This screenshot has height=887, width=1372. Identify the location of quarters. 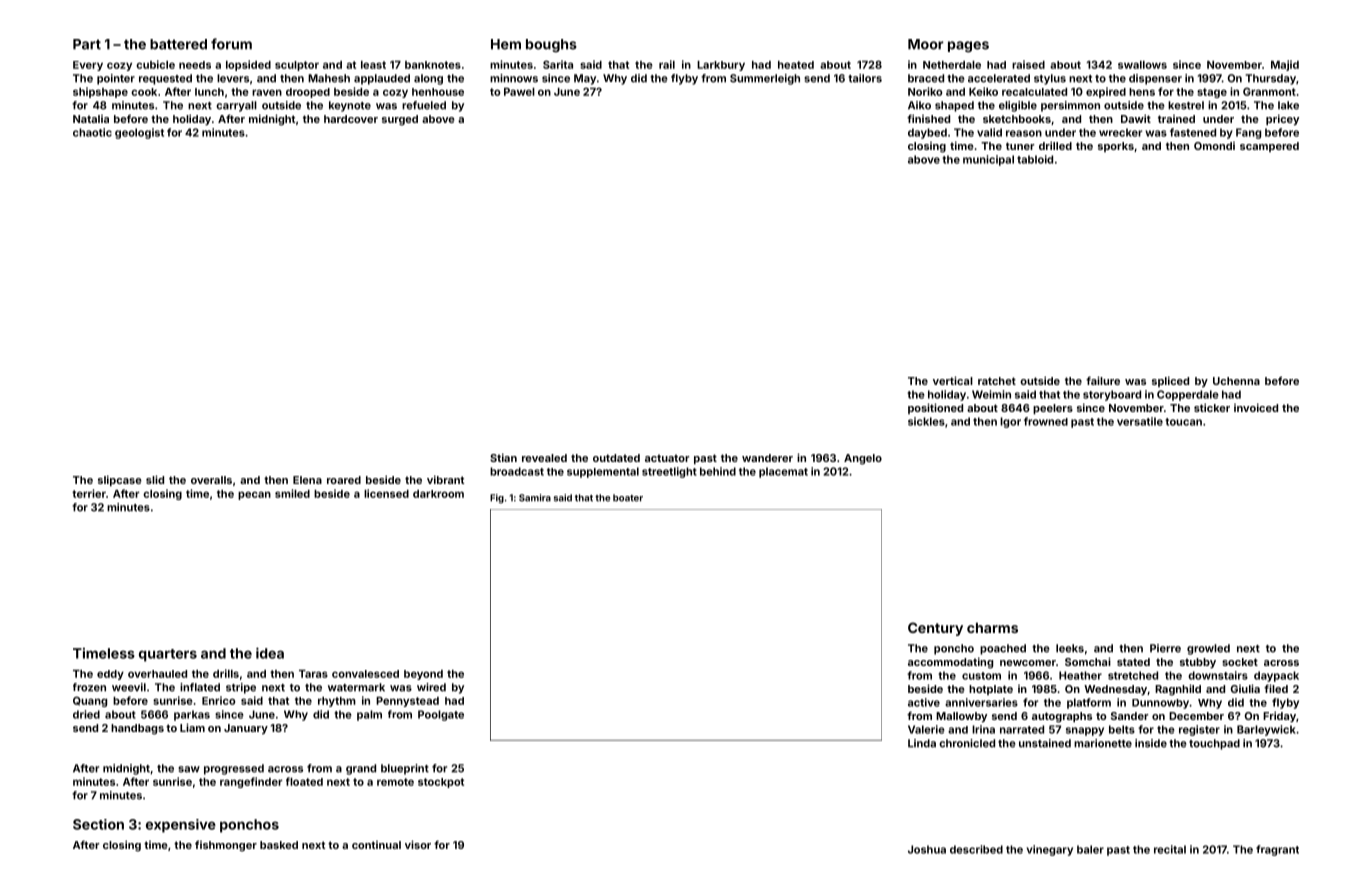
(168, 655).
